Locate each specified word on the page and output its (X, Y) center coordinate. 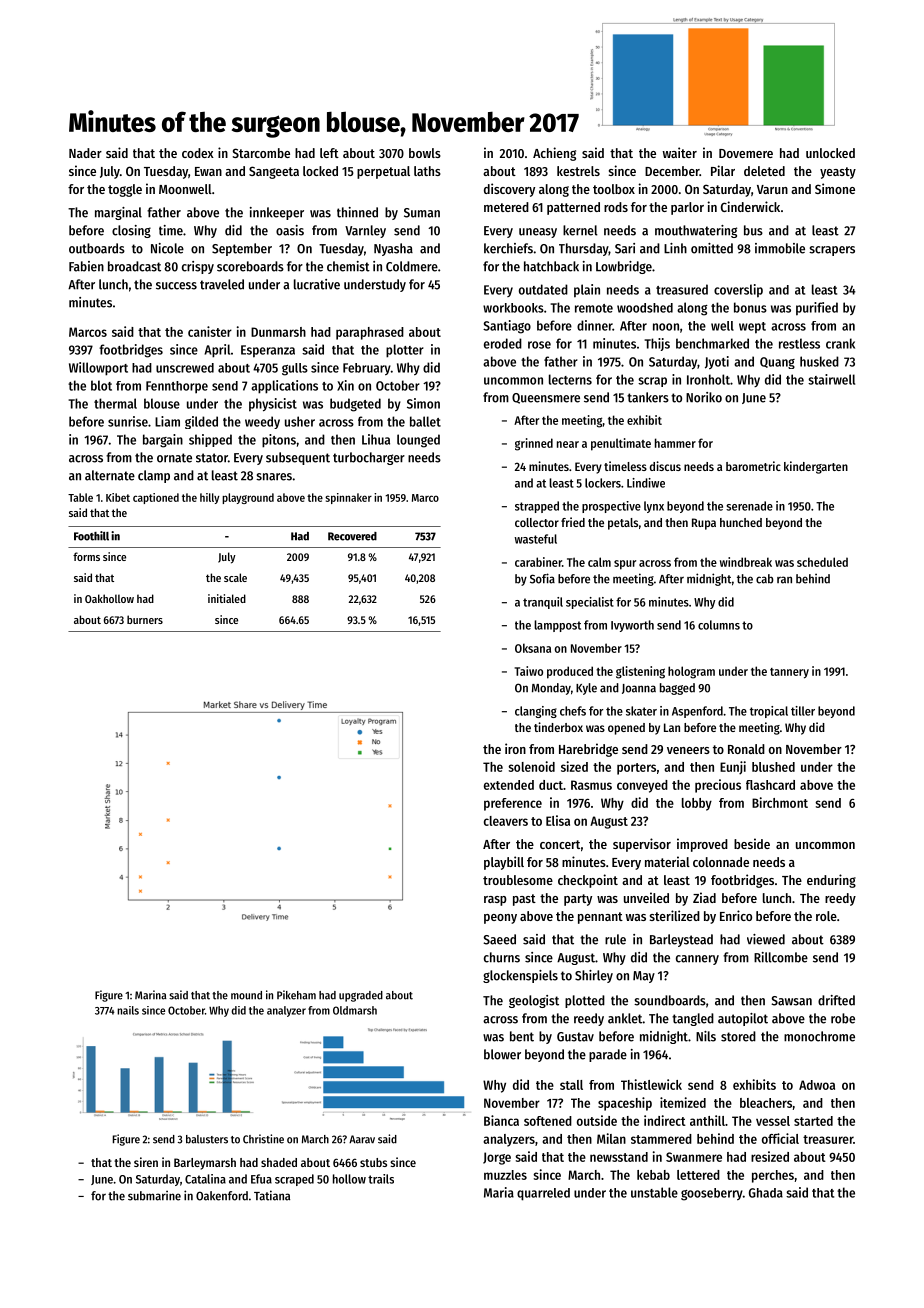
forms (86, 556)
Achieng (554, 154)
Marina (151, 995)
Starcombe (261, 153)
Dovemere (746, 153)
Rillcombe (781, 957)
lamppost (557, 626)
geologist (534, 1001)
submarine (154, 1195)
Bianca (501, 1120)
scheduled (822, 562)
